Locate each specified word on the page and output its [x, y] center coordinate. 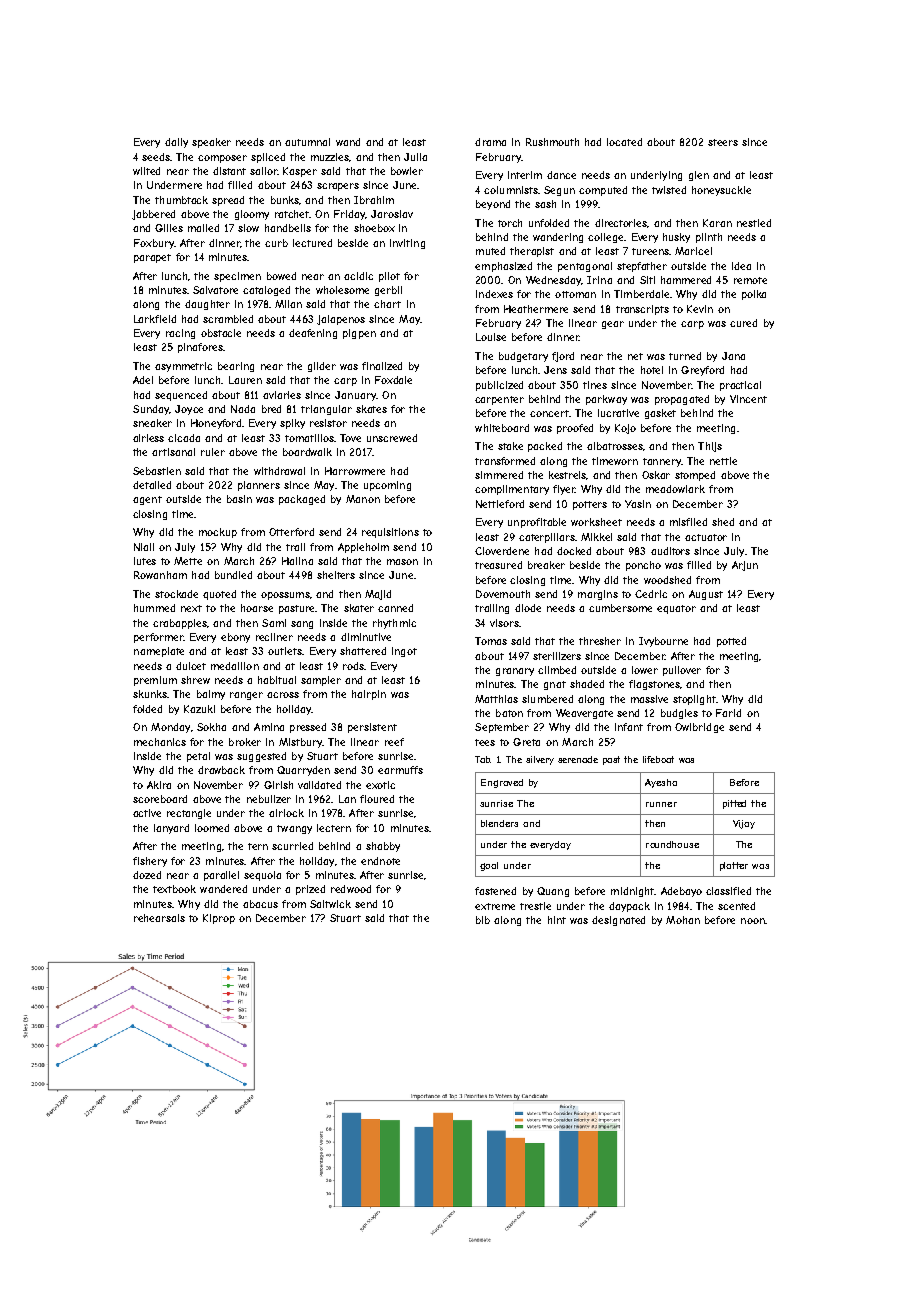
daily [176, 143]
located [624, 142]
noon [753, 921]
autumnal [307, 142]
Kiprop [219, 919]
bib [483, 920]
